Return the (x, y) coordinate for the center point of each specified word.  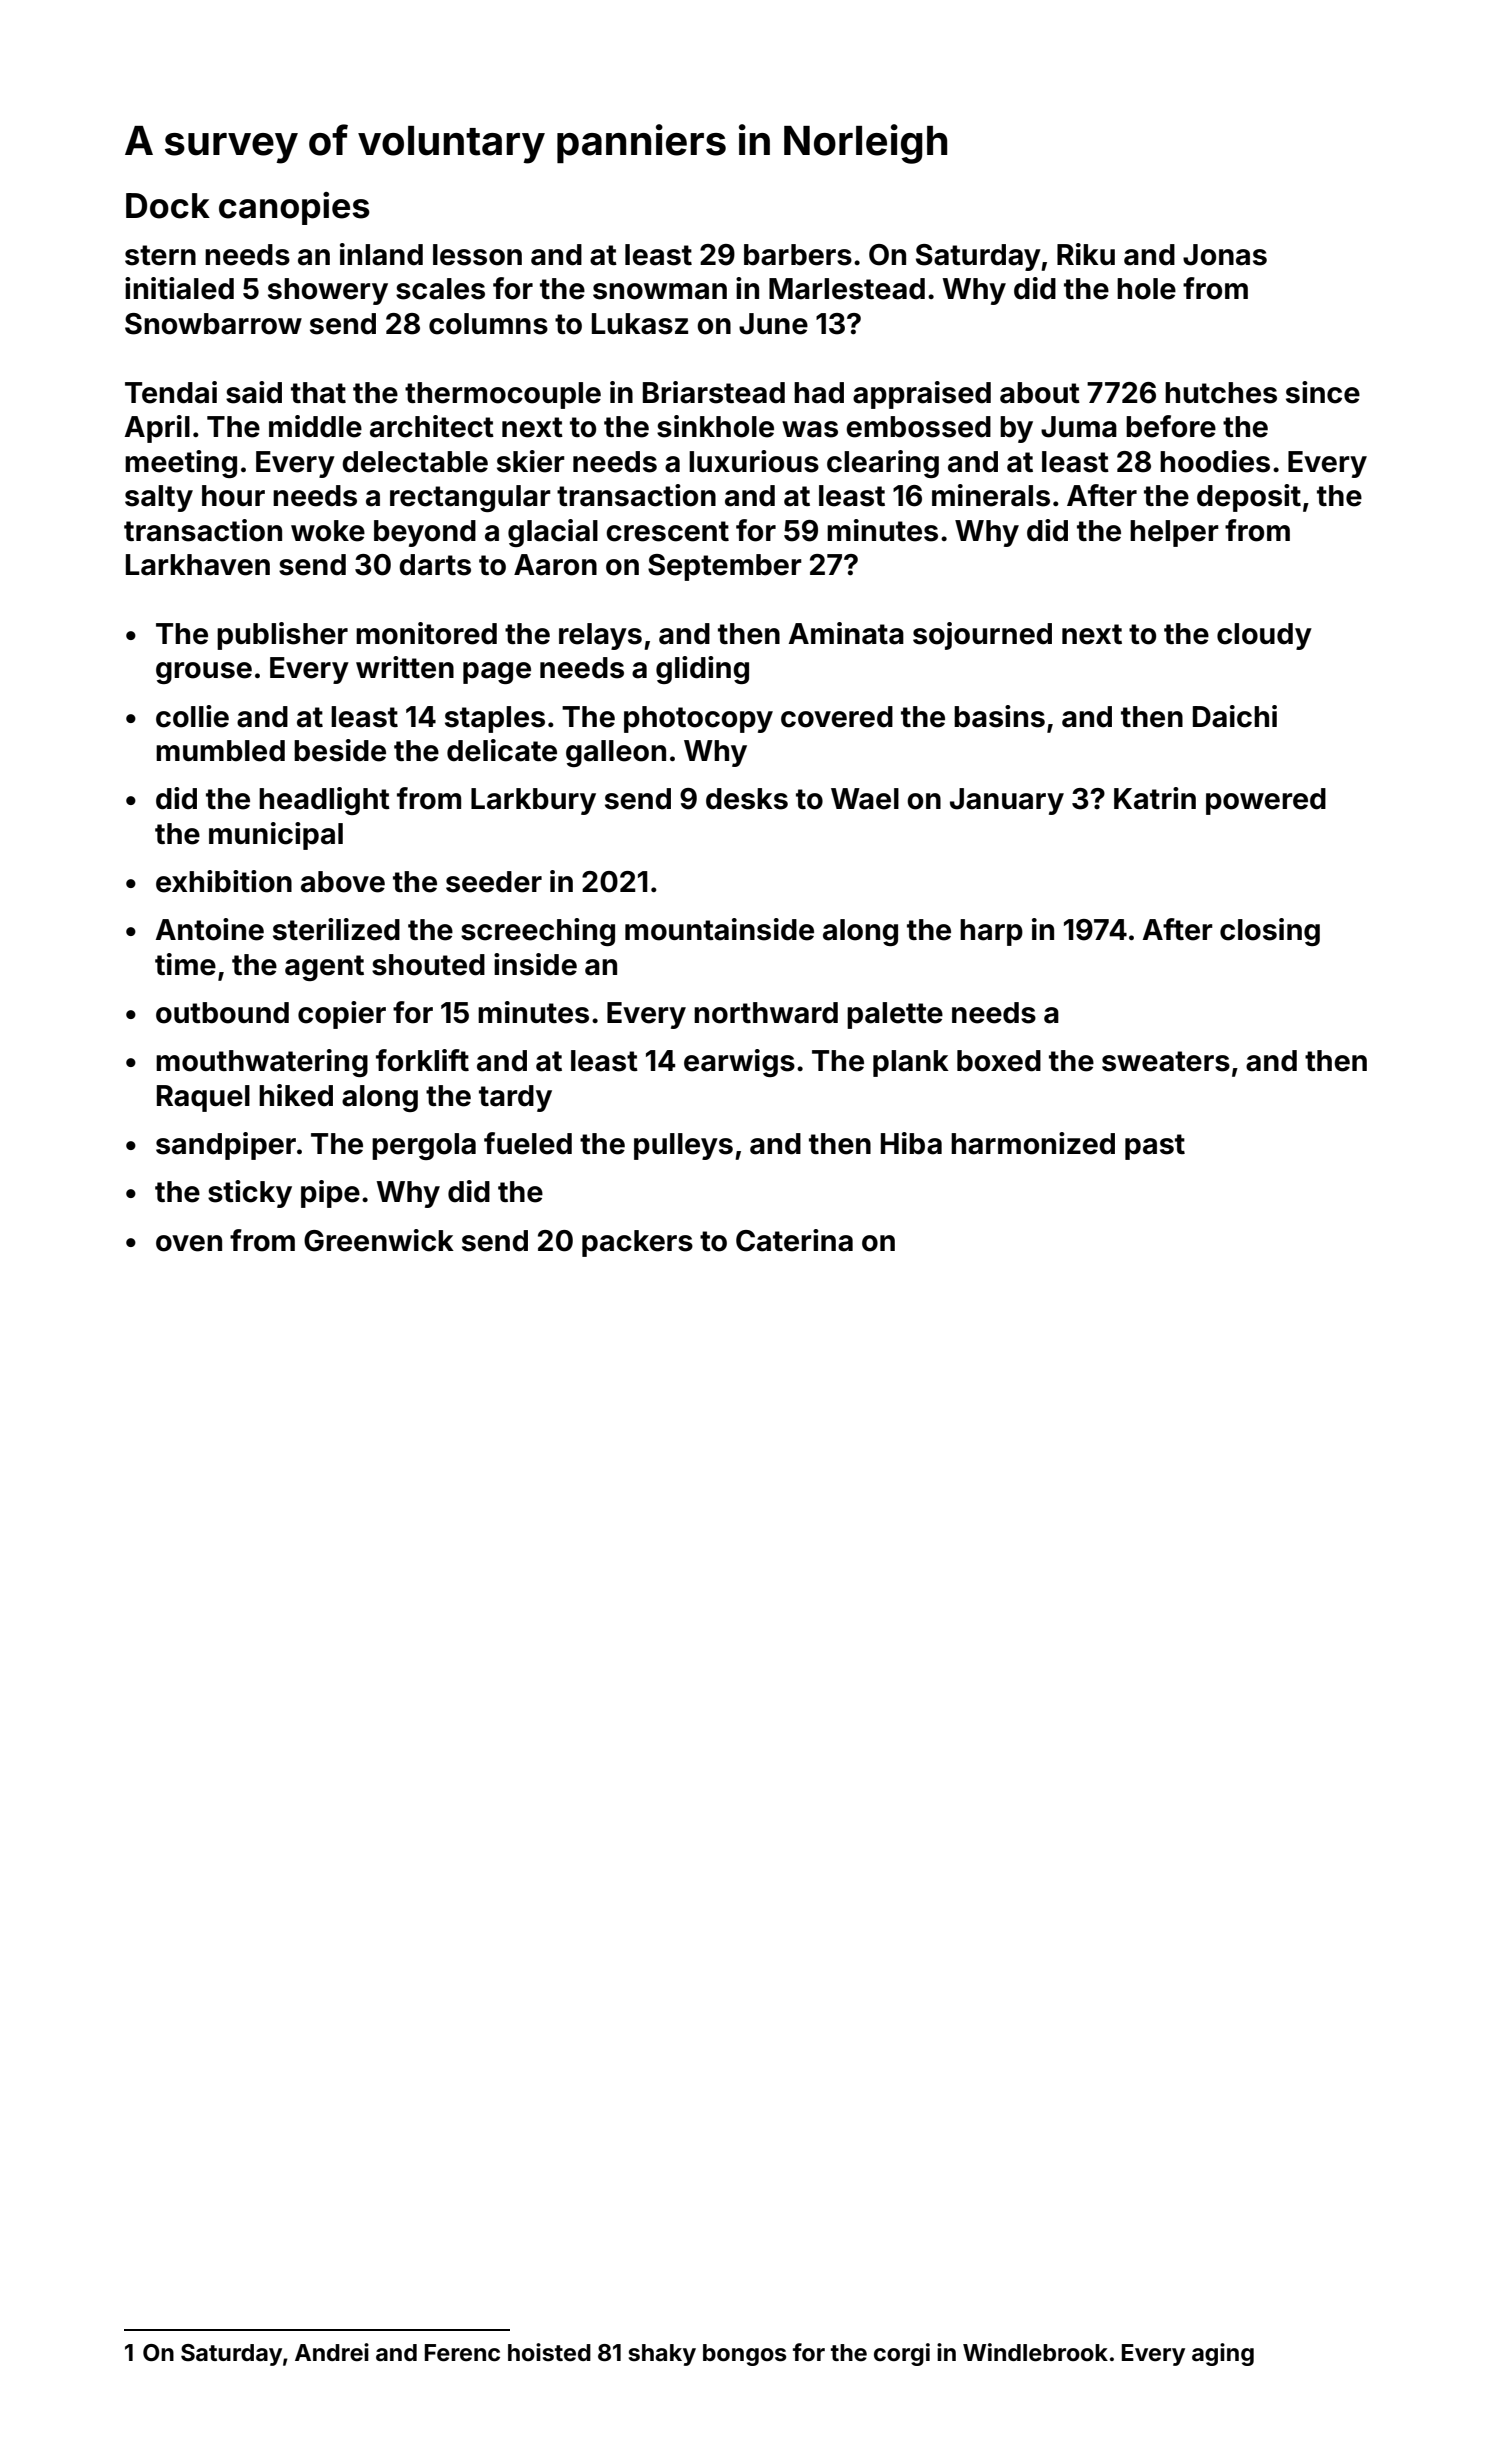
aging (1223, 2354)
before (1171, 426)
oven (189, 1243)
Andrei (332, 2352)
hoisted (549, 2352)
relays (600, 636)
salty (159, 498)
